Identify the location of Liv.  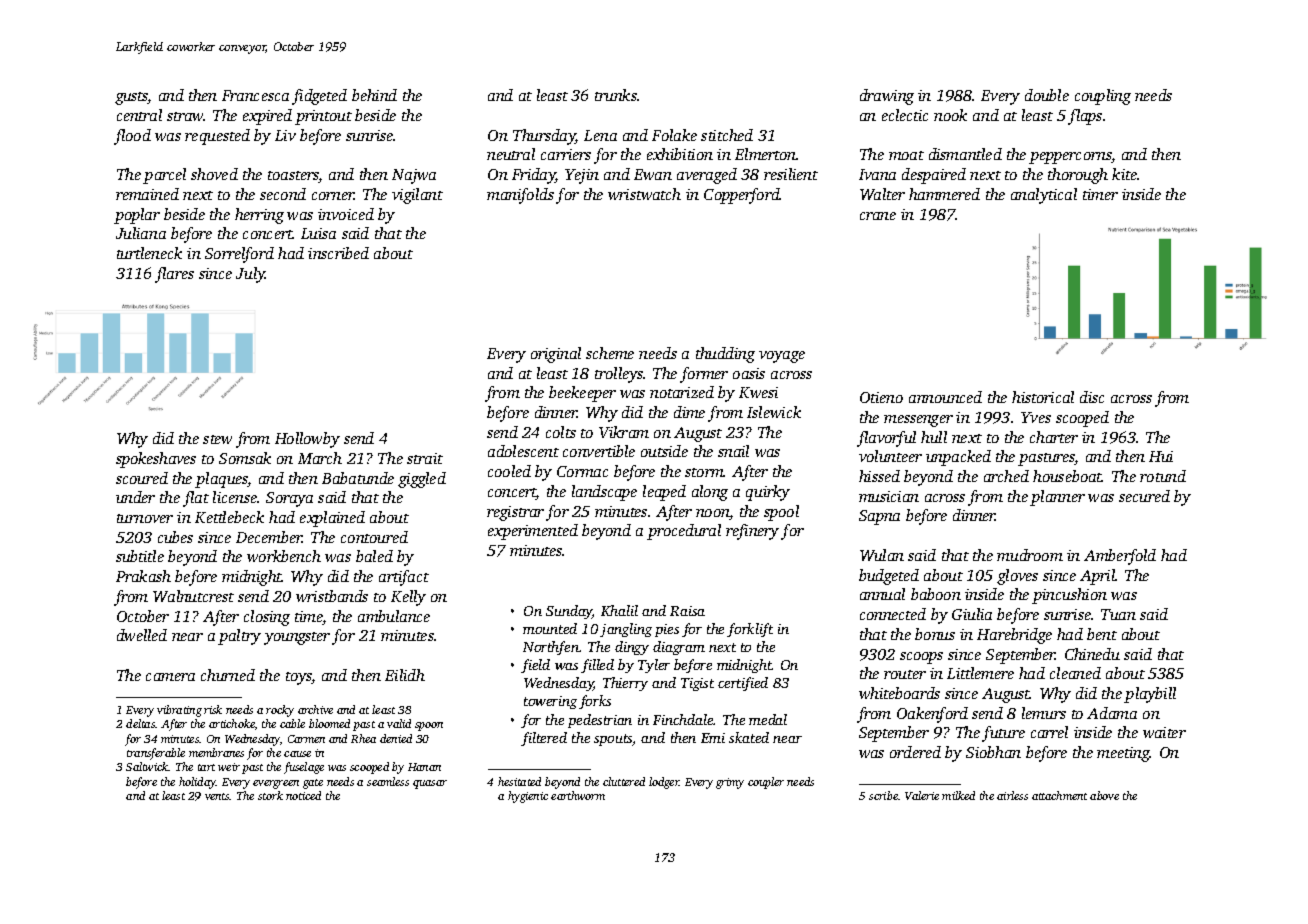
(285, 135).
